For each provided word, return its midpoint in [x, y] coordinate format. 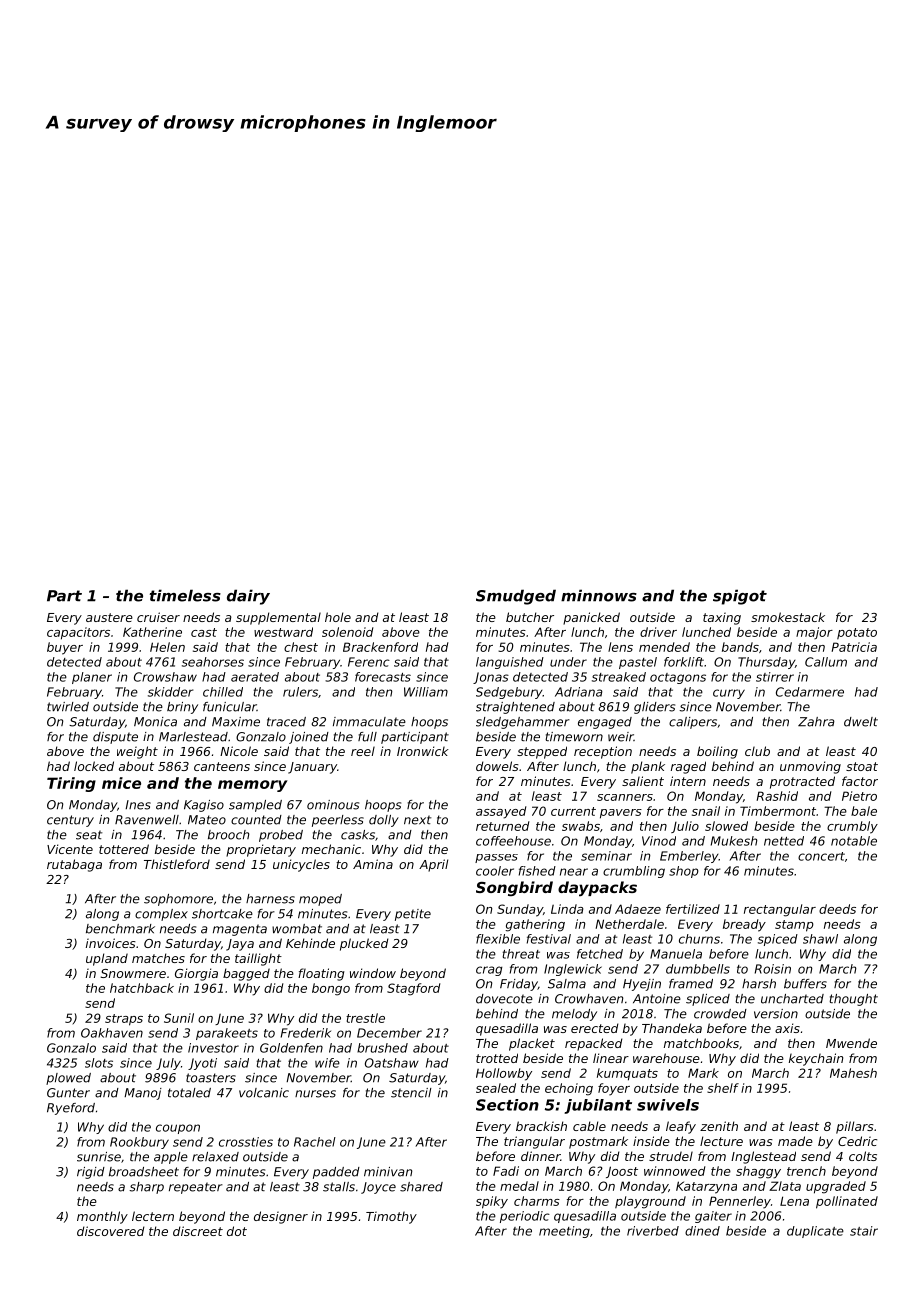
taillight [258, 959]
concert [821, 856]
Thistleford [177, 864]
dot [237, 1231]
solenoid [348, 632]
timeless [185, 595]
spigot [740, 597]
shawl [820, 939]
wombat [297, 929]
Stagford [414, 989]
